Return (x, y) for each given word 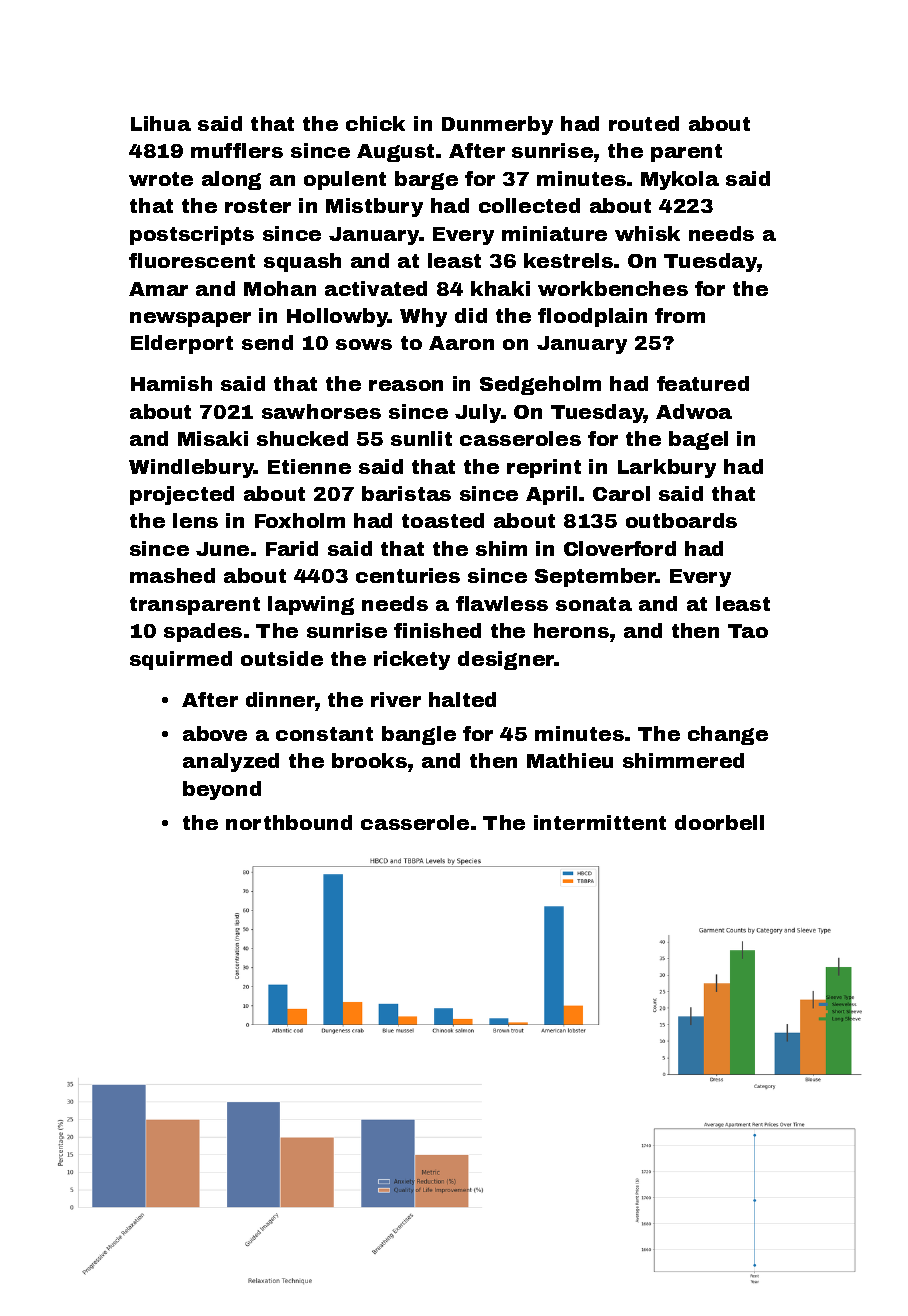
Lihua (161, 123)
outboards (681, 520)
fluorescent (192, 260)
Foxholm (300, 520)
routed (644, 123)
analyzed (231, 762)
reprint (544, 468)
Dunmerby (497, 125)
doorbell (719, 822)
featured (703, 383)
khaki (500, 288)
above (215, 733)
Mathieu (570, 760)
